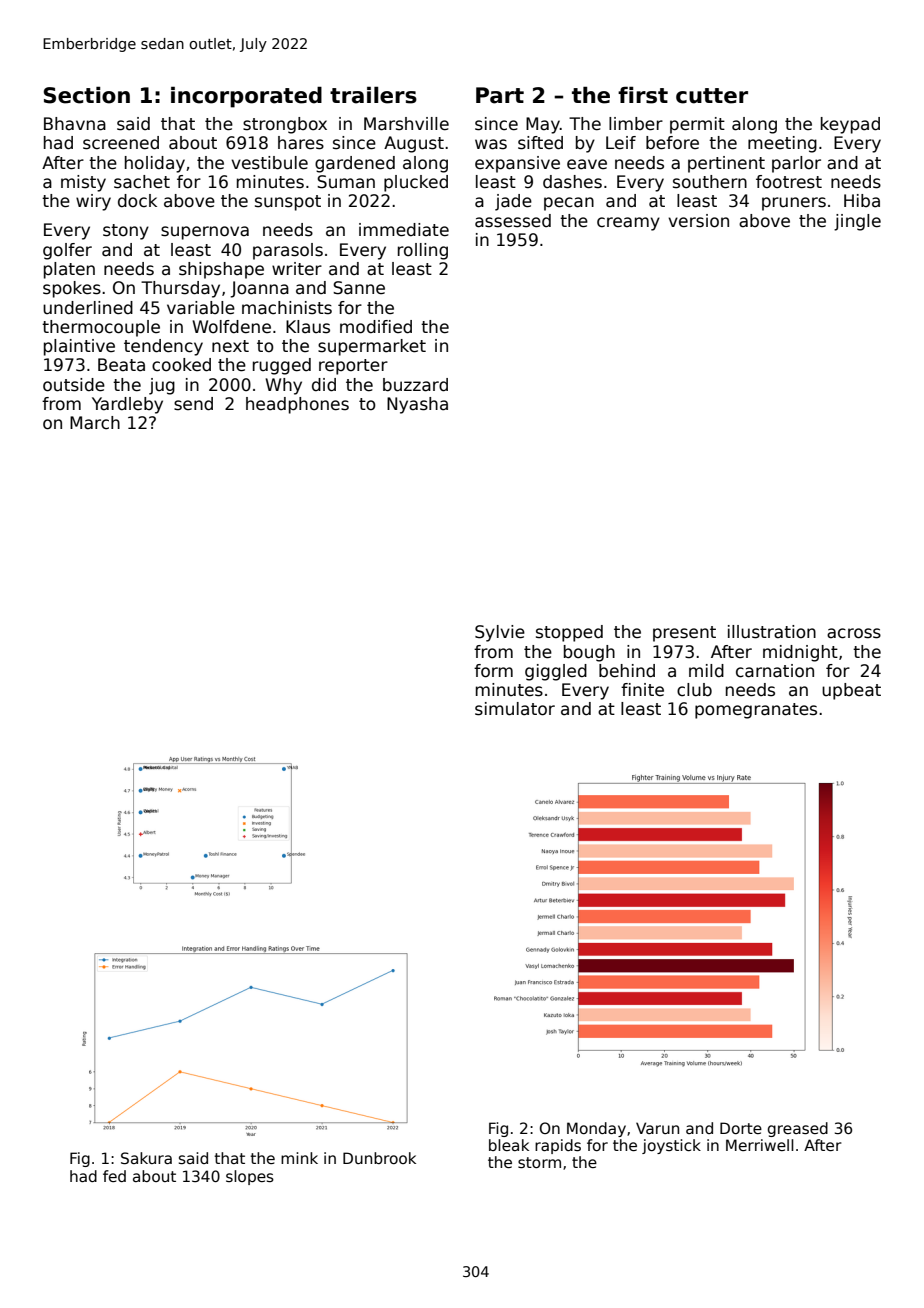 The height and width of the image is (1308, 924). What do you see at coordinates (850, 125) in the image?
I see `keypad` at bounding box center [850, 125].
